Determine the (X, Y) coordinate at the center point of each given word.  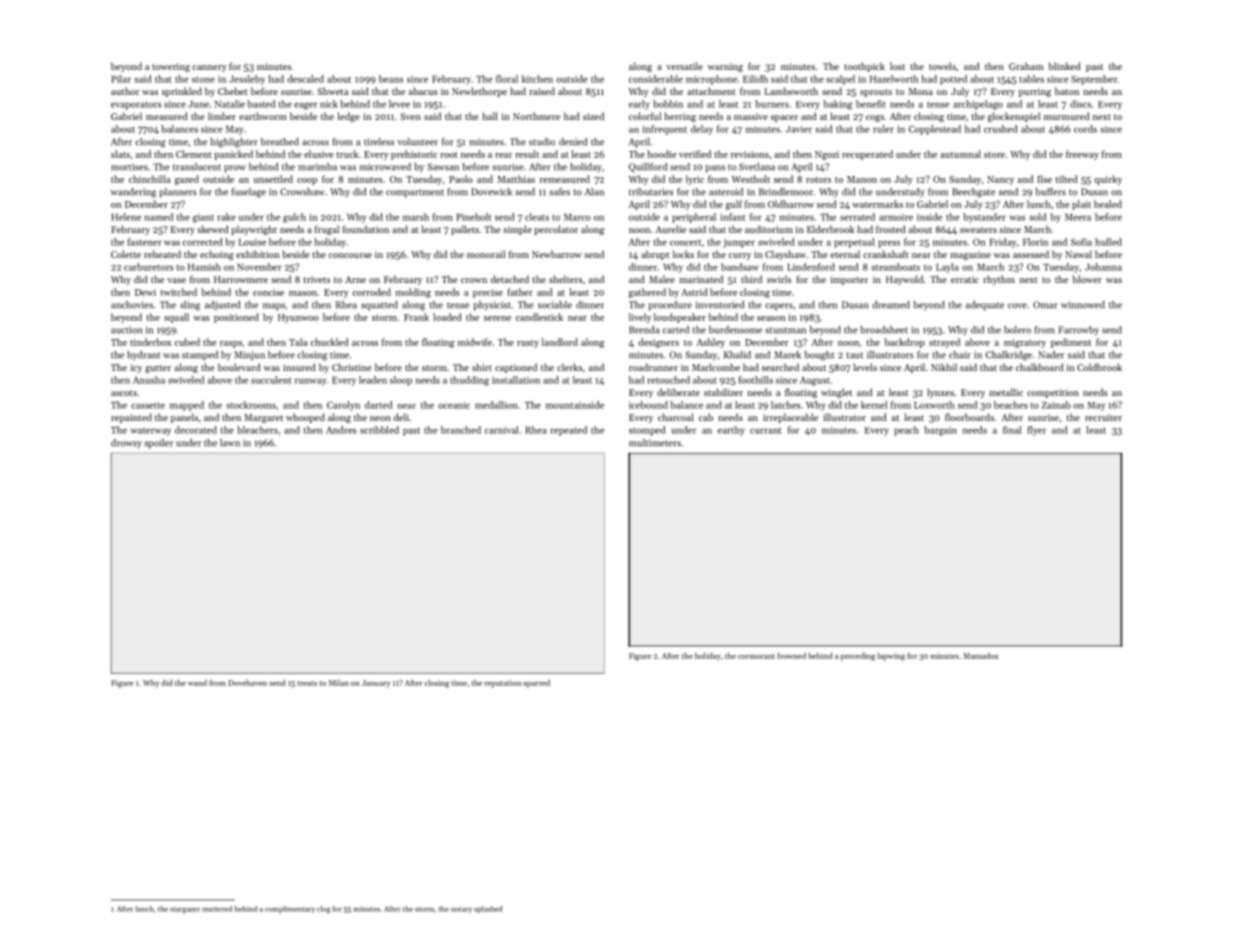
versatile (684, 66)
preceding (858, 656)
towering (171, 67)
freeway (1082, 155)
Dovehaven (248, 682)
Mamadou (981, 655)
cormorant (756, 656)
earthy (731, 431)
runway (310, 382)
